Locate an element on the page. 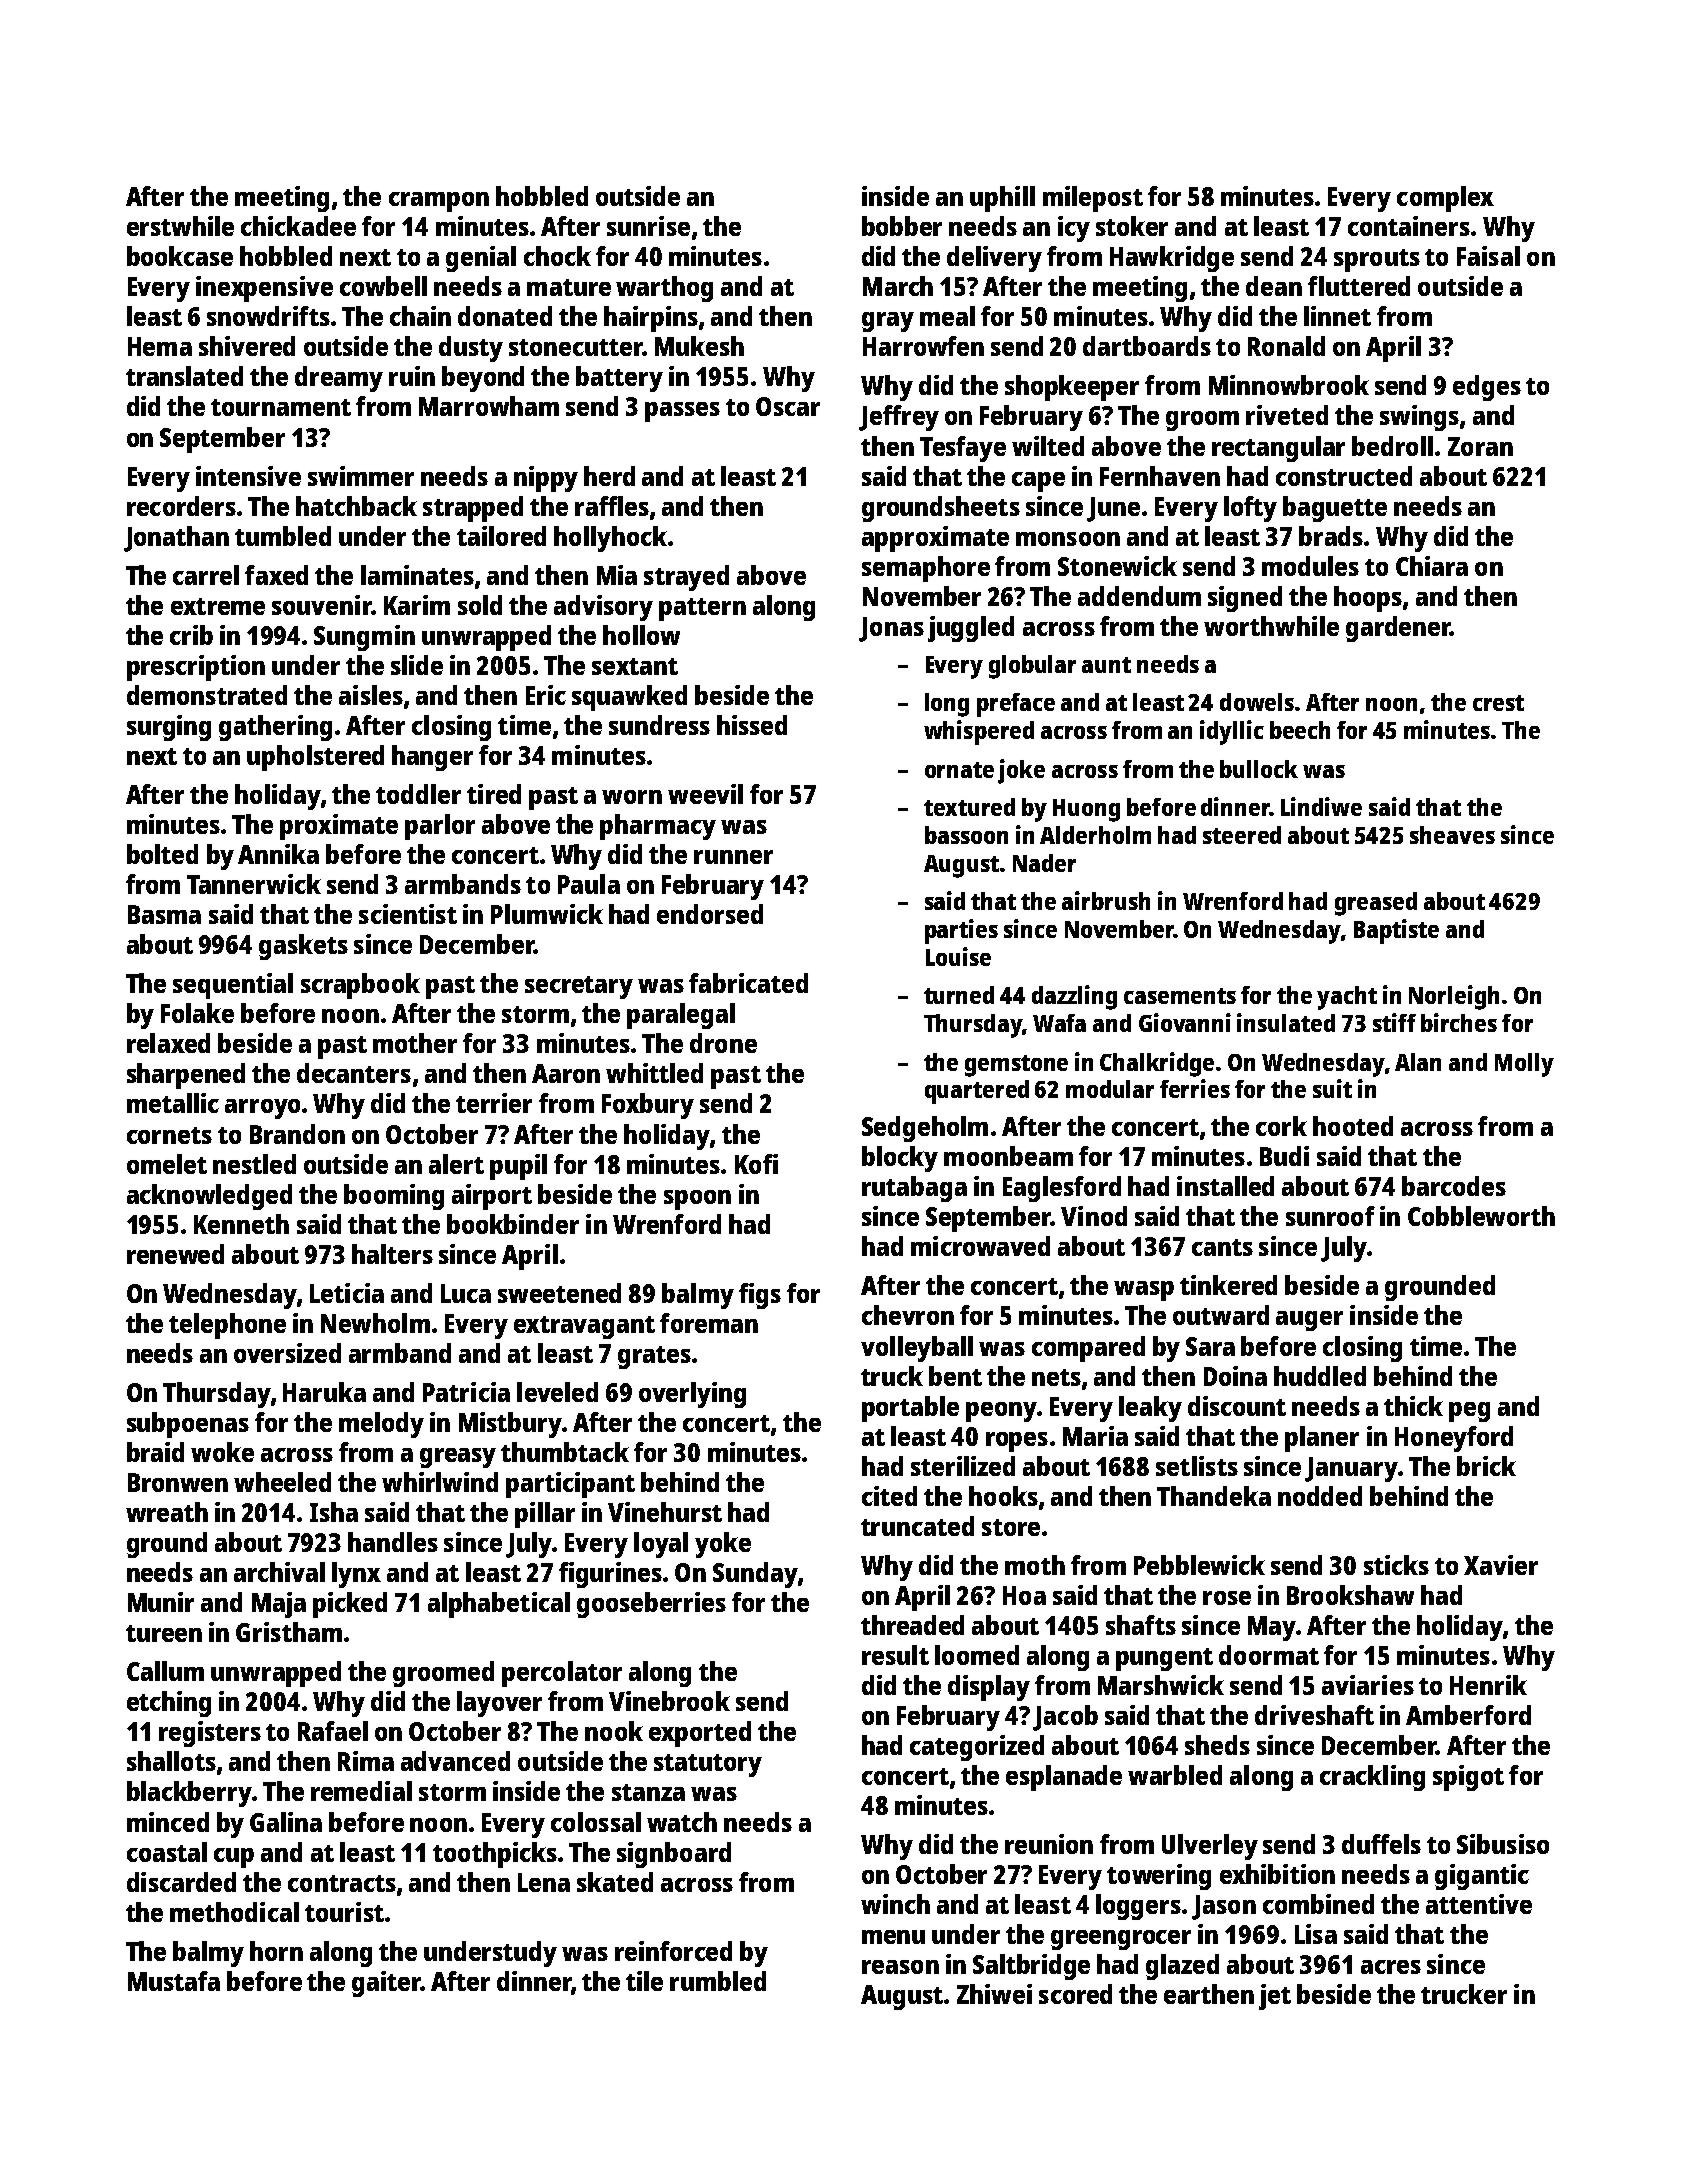  peg is located at coordinates (1469, 1412).
